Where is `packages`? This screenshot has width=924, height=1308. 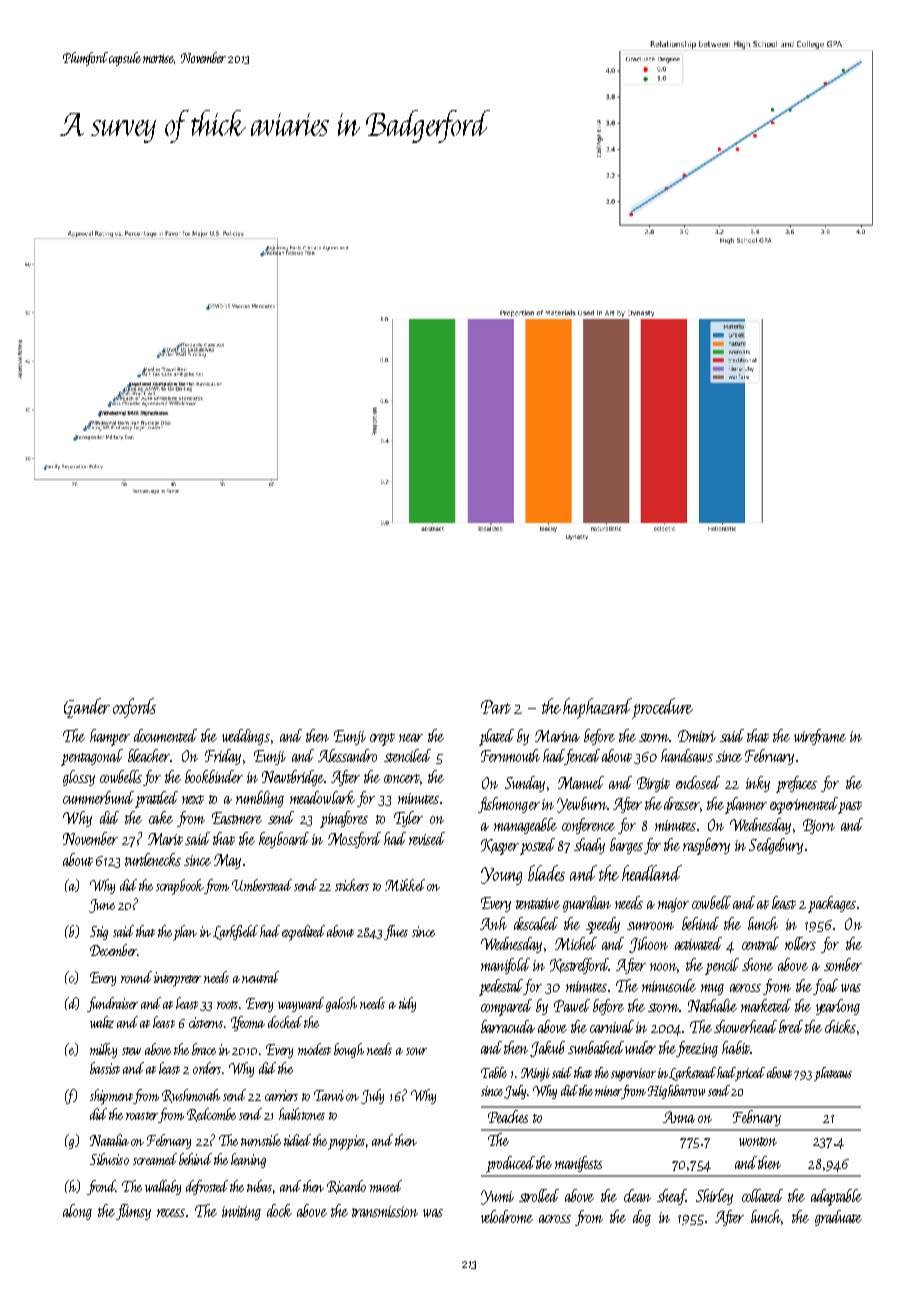 packages is located at coordinates (832, 904).
